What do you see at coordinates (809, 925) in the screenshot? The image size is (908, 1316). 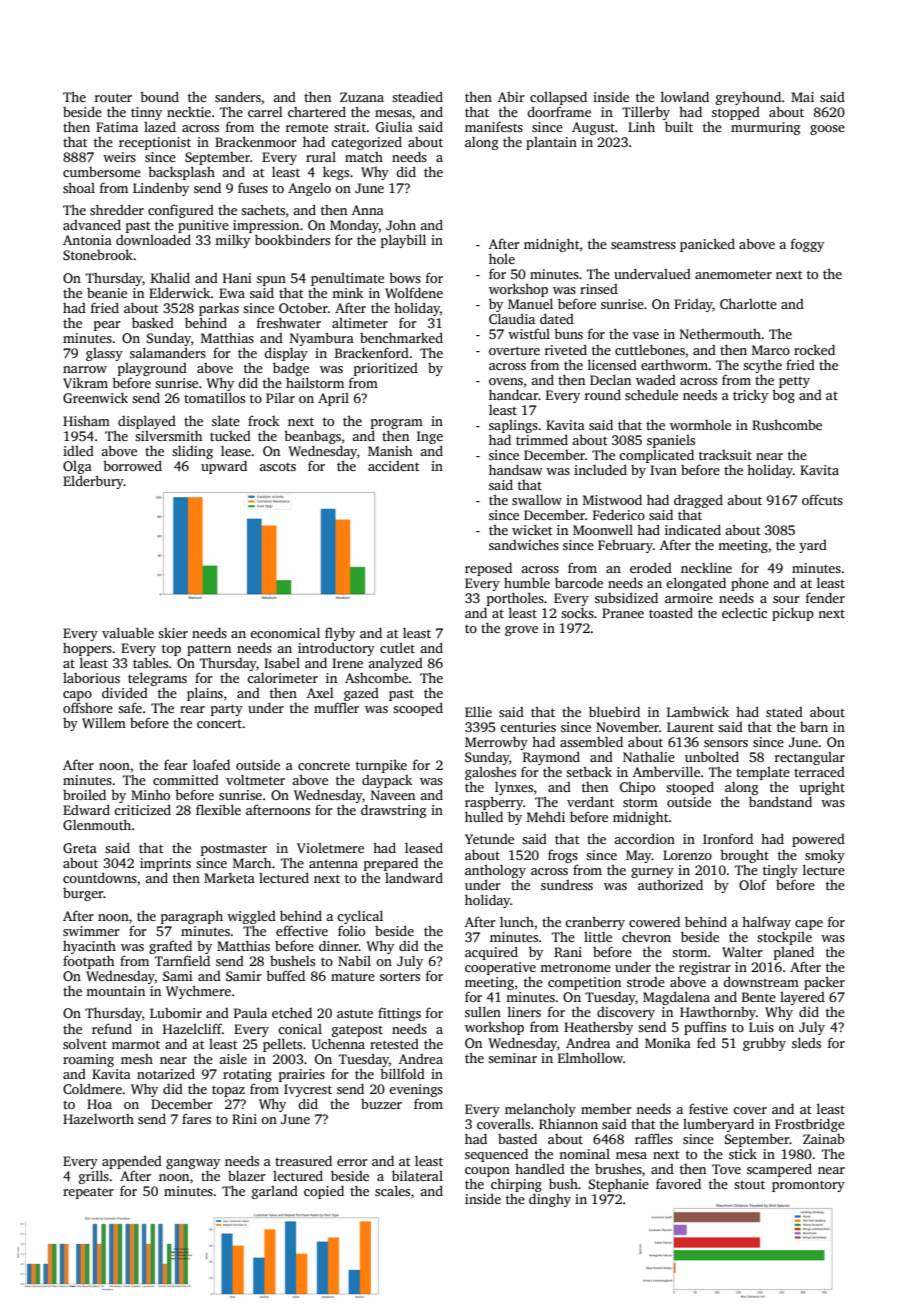 I see `cape` at bounding box center [809, 925].
